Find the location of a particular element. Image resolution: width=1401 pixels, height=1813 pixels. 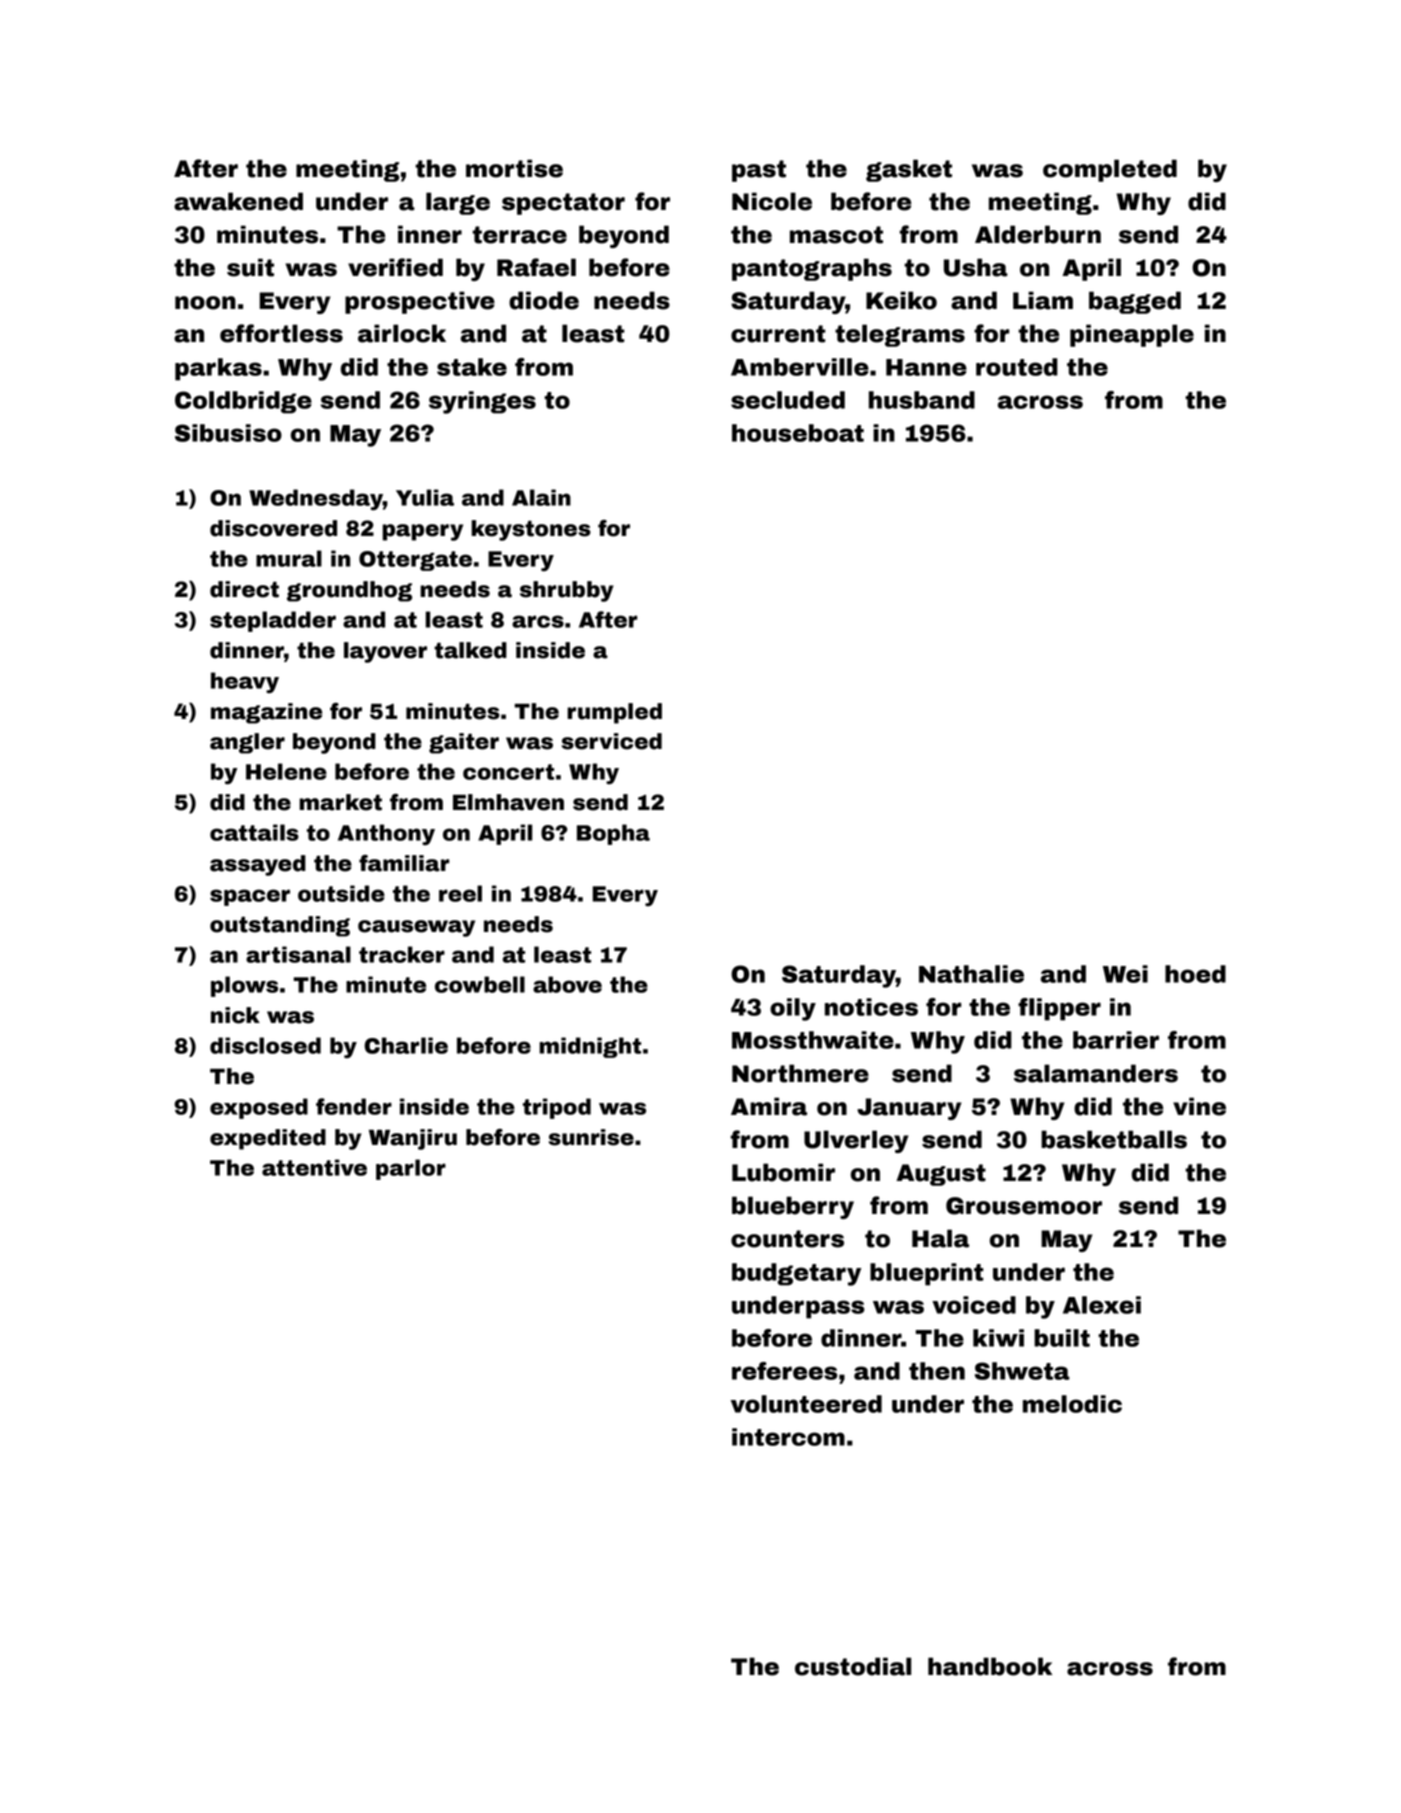

pineapple is located at coordinates (1132, 335).
